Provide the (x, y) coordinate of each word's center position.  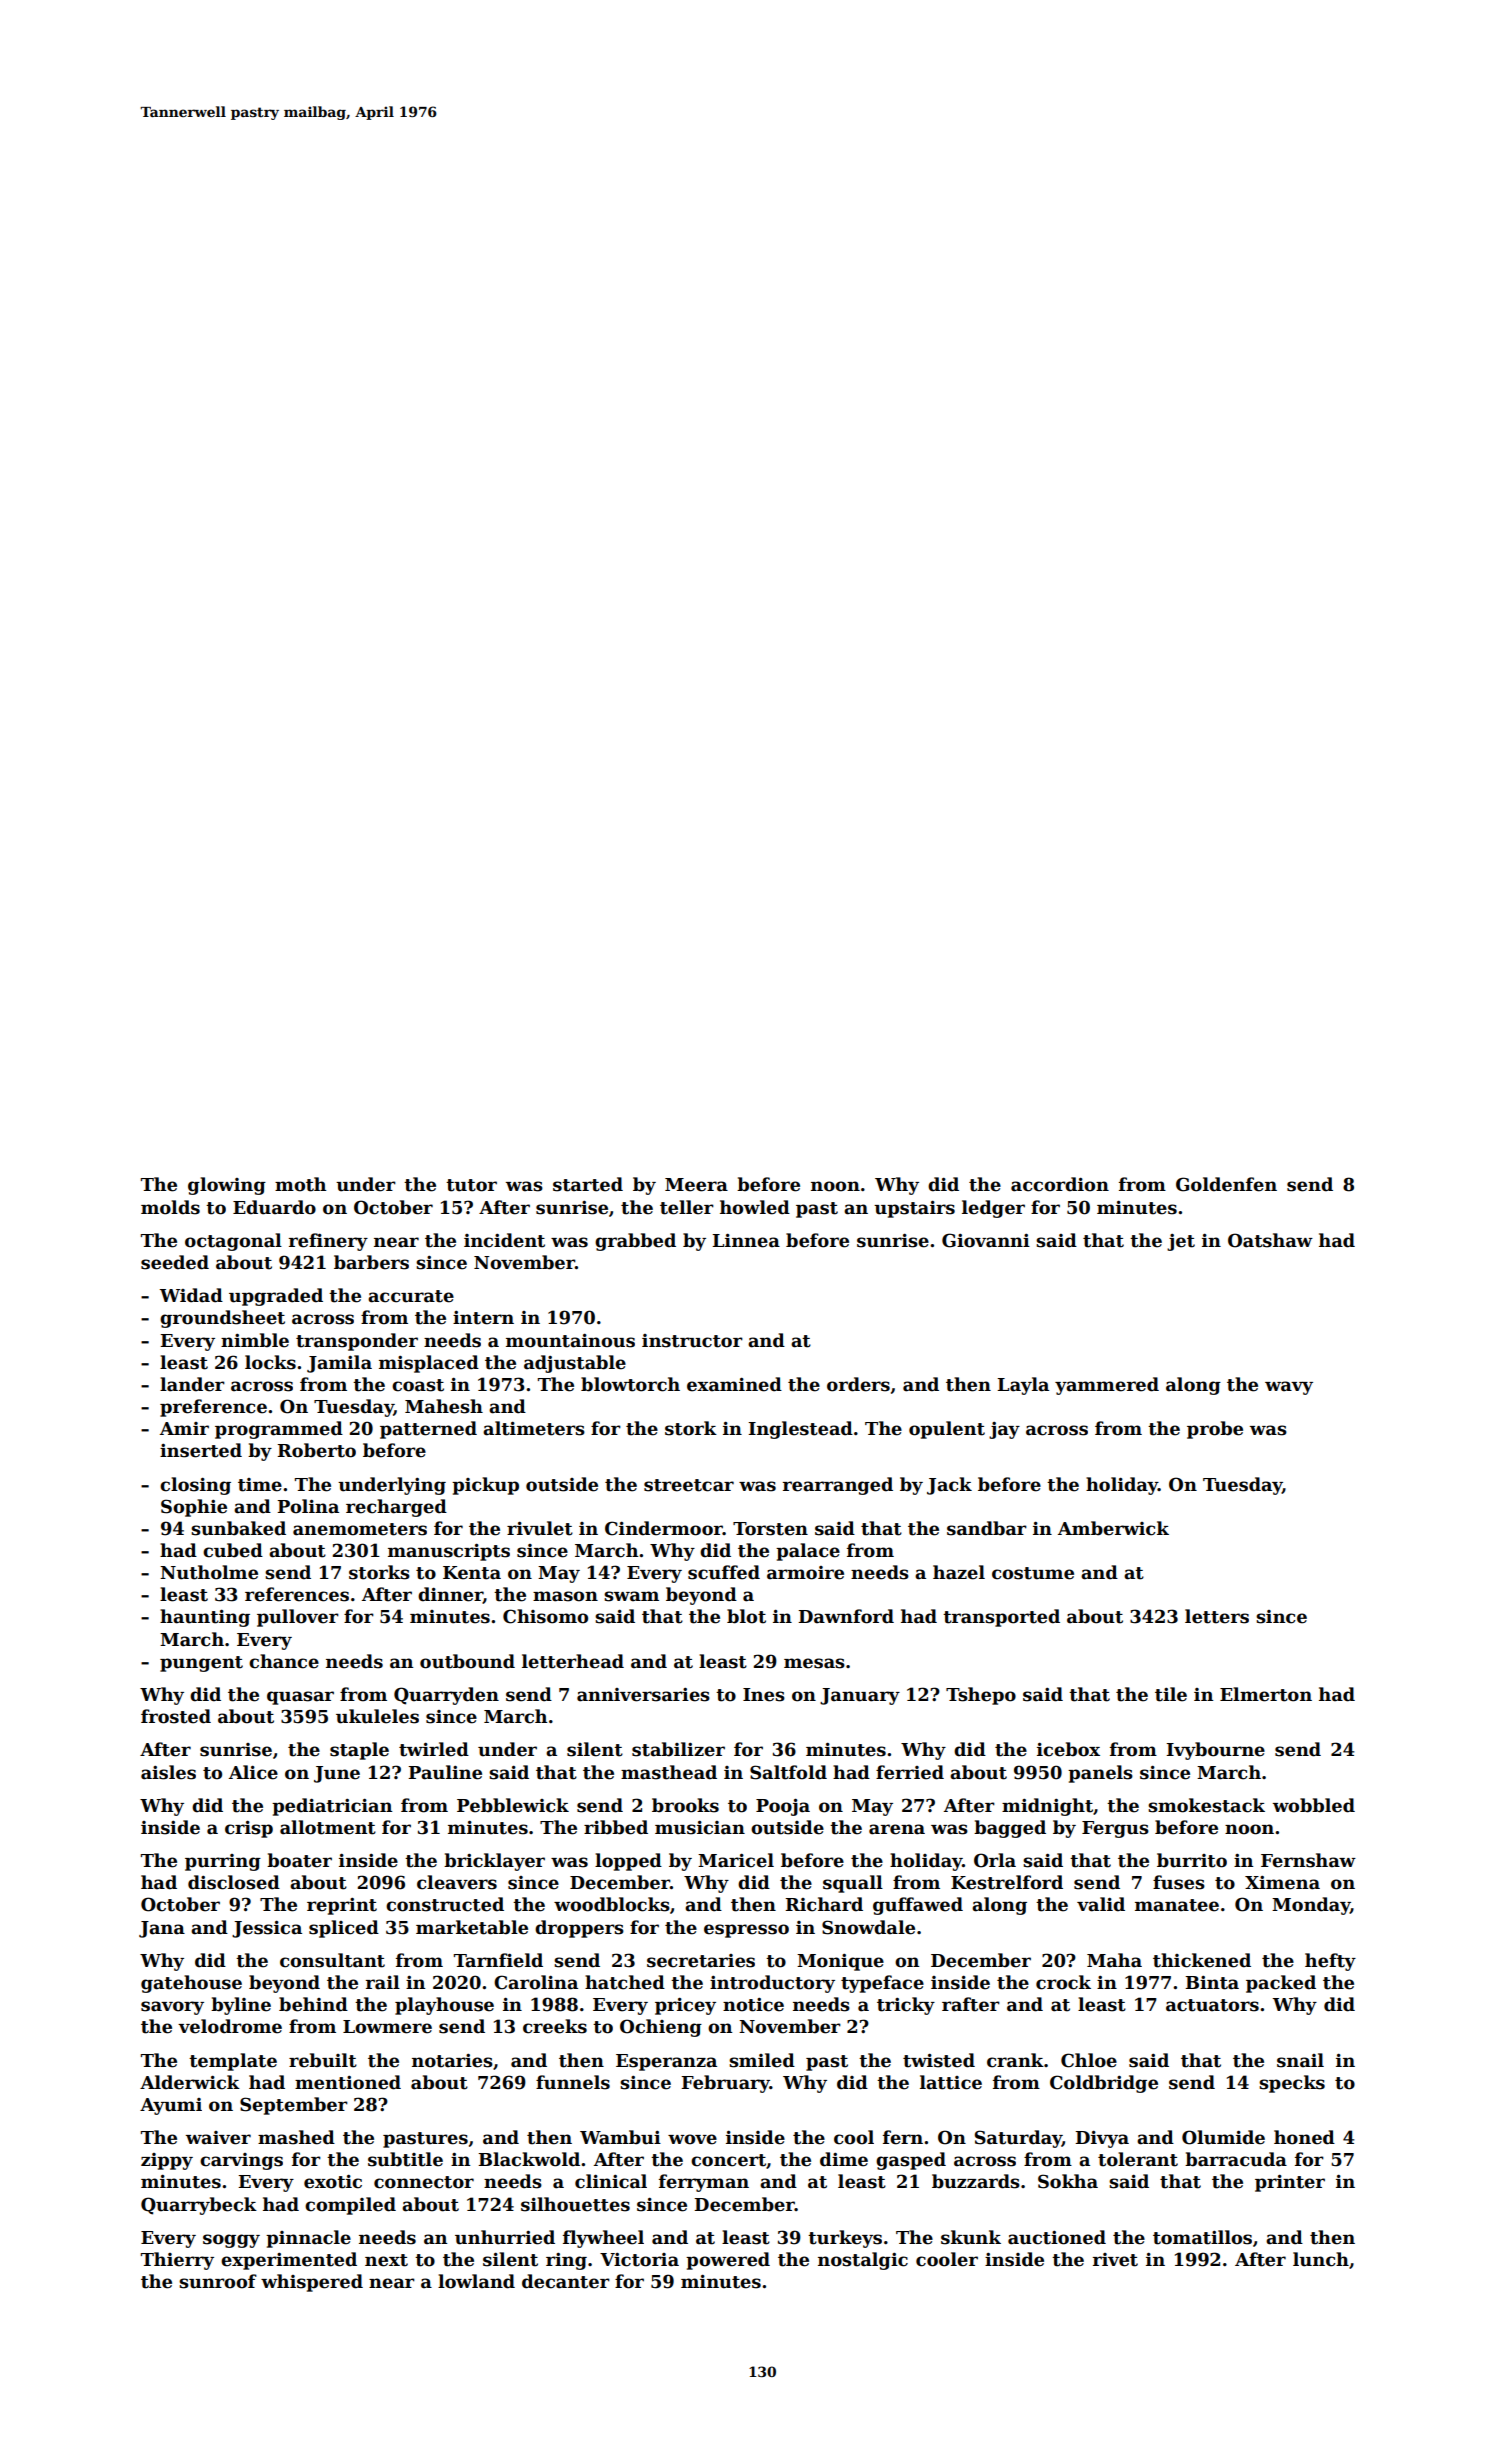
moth (300, 1184)
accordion (1060, 1184)
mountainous (570, 1341)
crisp (249, 1829)
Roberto (316, 1450)
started (588, 1184)
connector (424, 2182)
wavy (1289, 1388)
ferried (910, 1772)
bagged (1010, 1829)
